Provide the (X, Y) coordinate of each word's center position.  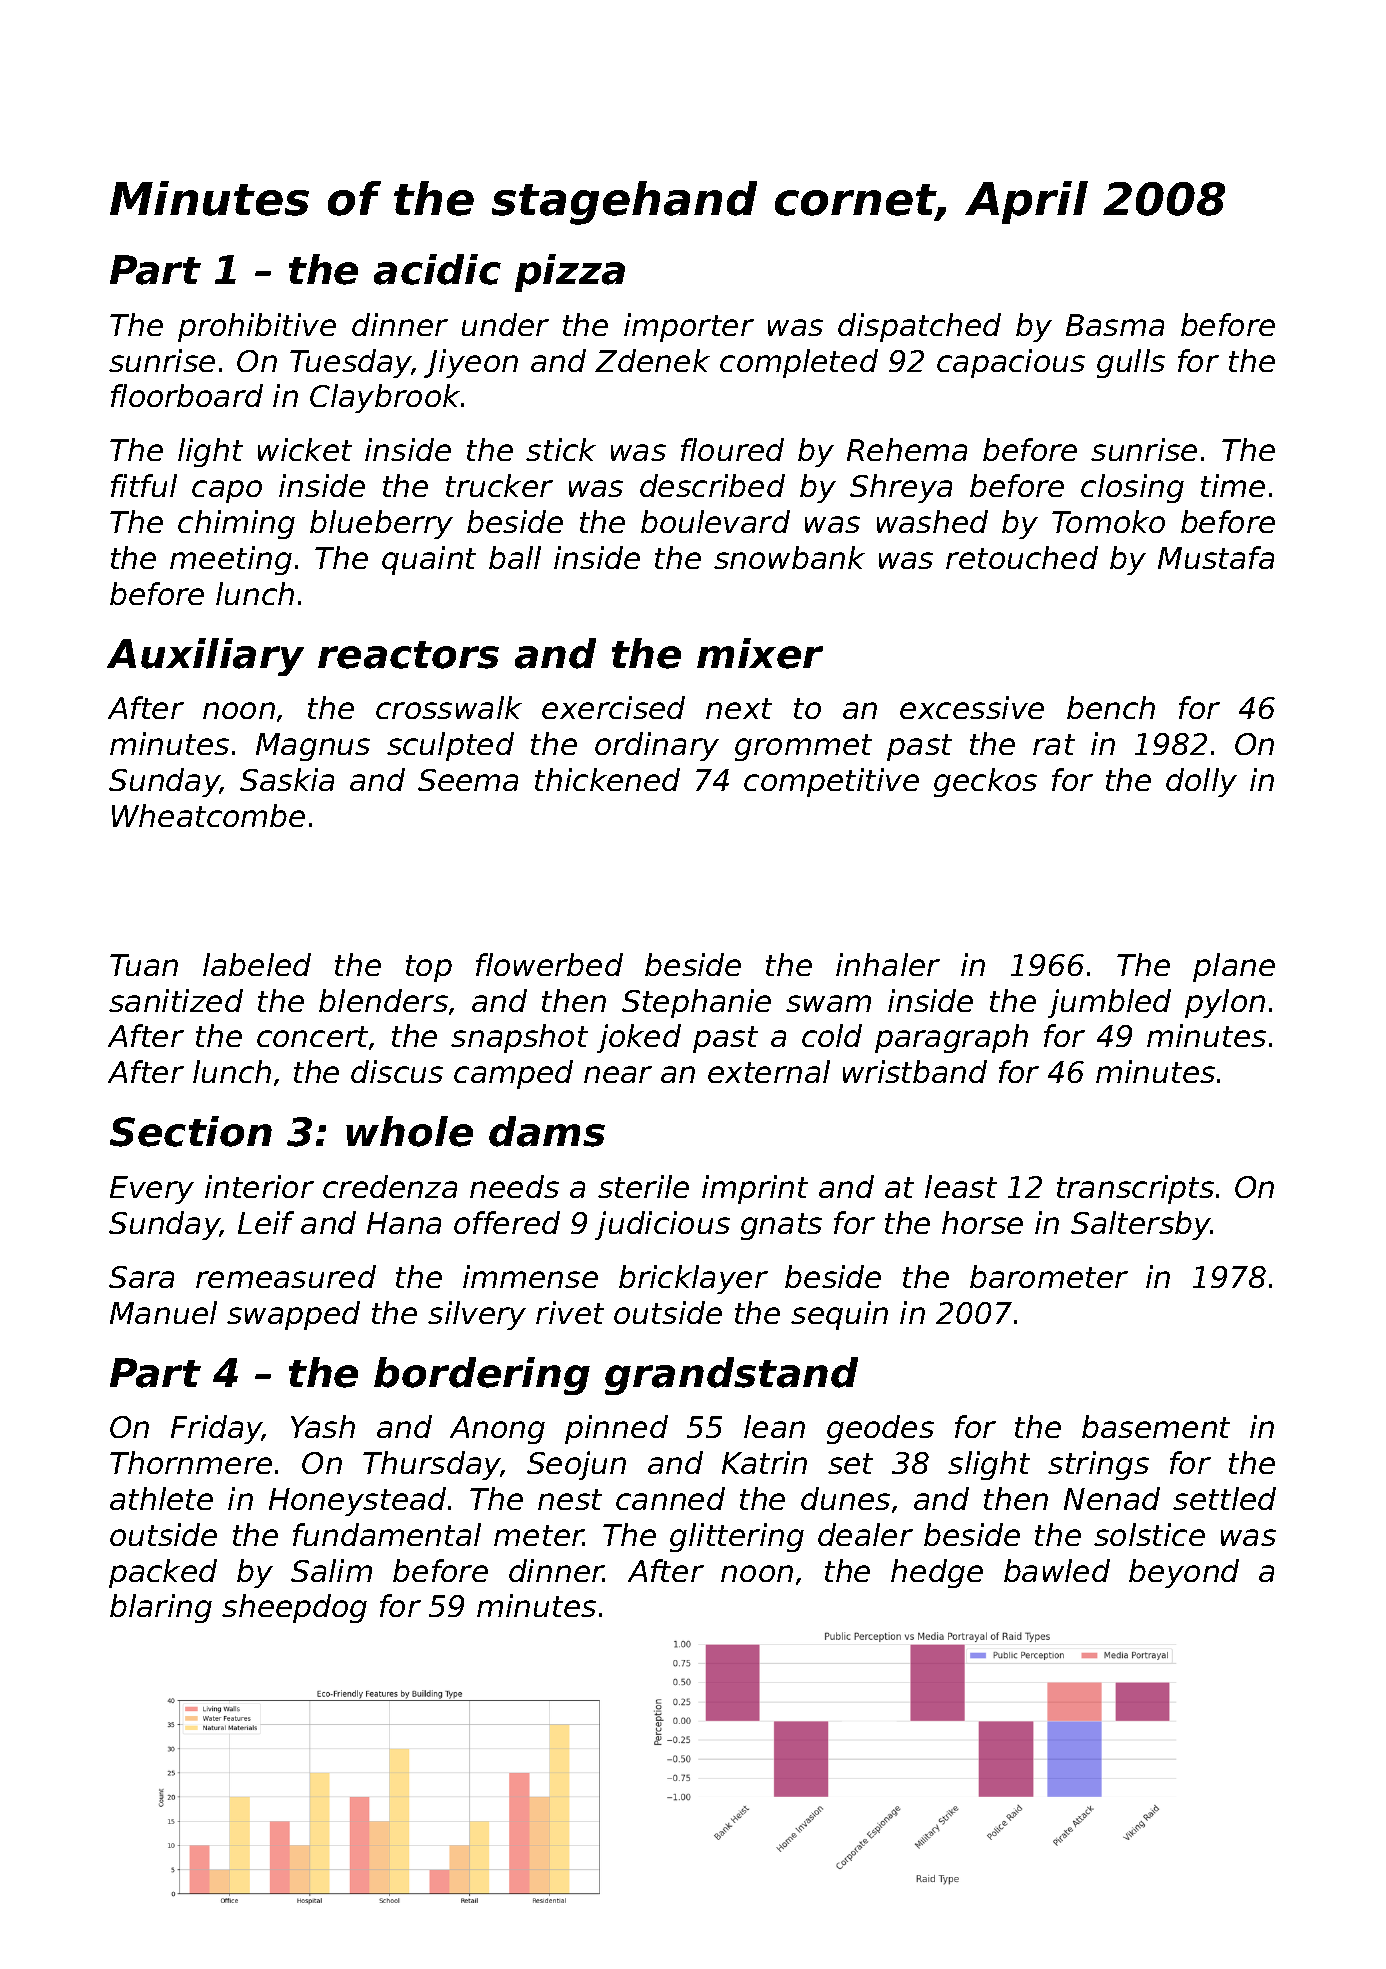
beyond (1184, 1573)
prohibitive (257, 327)
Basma (1115, 325)
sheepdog (294, 1608)
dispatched (919, 327)
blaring (161, 1608)
